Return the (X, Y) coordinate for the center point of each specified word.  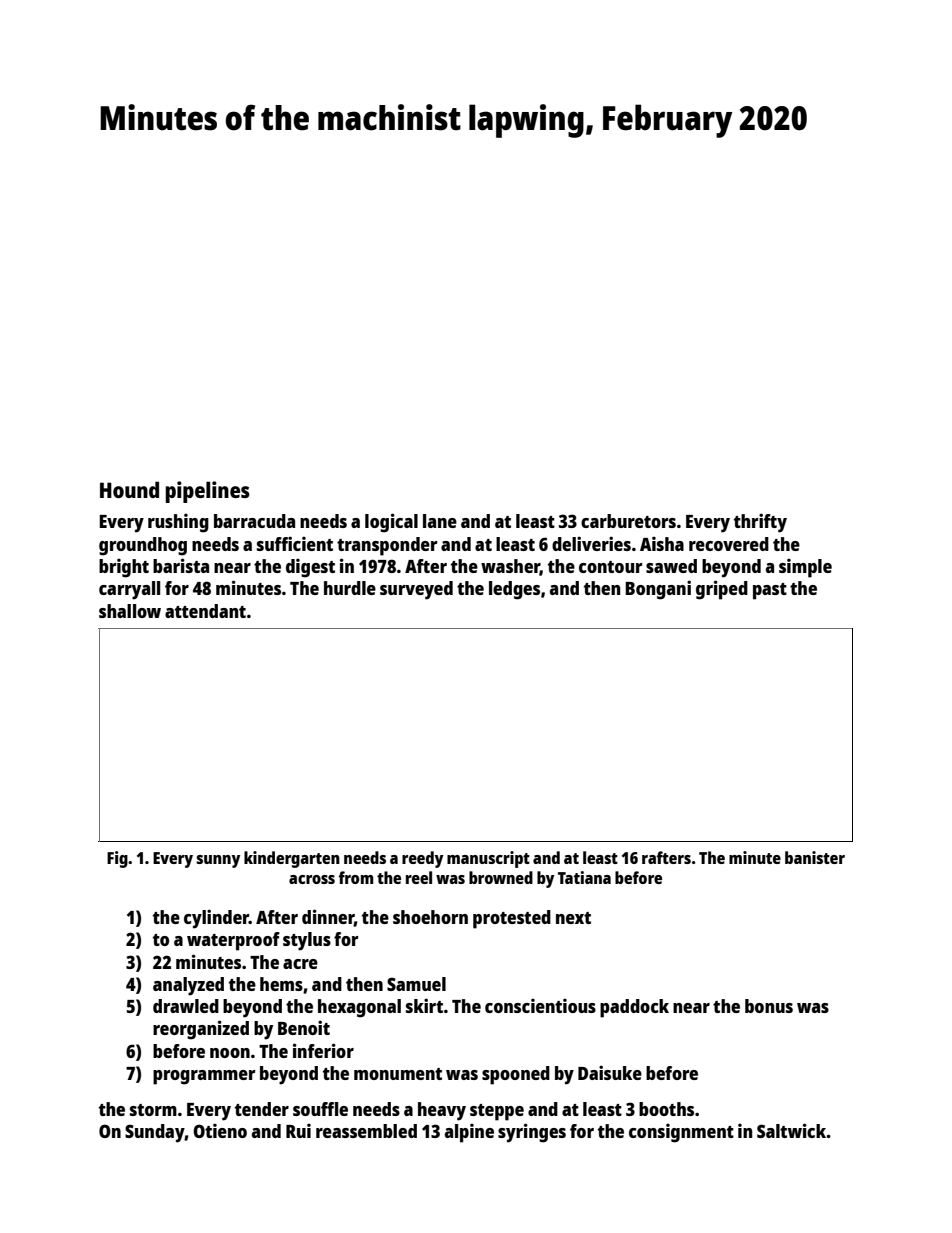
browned (501, 877)
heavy (442, 1111)
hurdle (350, 588)
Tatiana (584, 877)
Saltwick (792, 1130)
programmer (204, 1077)
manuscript (488, 859)
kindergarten (292, 859)
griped (722, 590)
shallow (130, 611)
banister (815, 857)
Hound (129, 489)
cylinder (216, 919)
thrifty (760, 523)
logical (391, 523)
